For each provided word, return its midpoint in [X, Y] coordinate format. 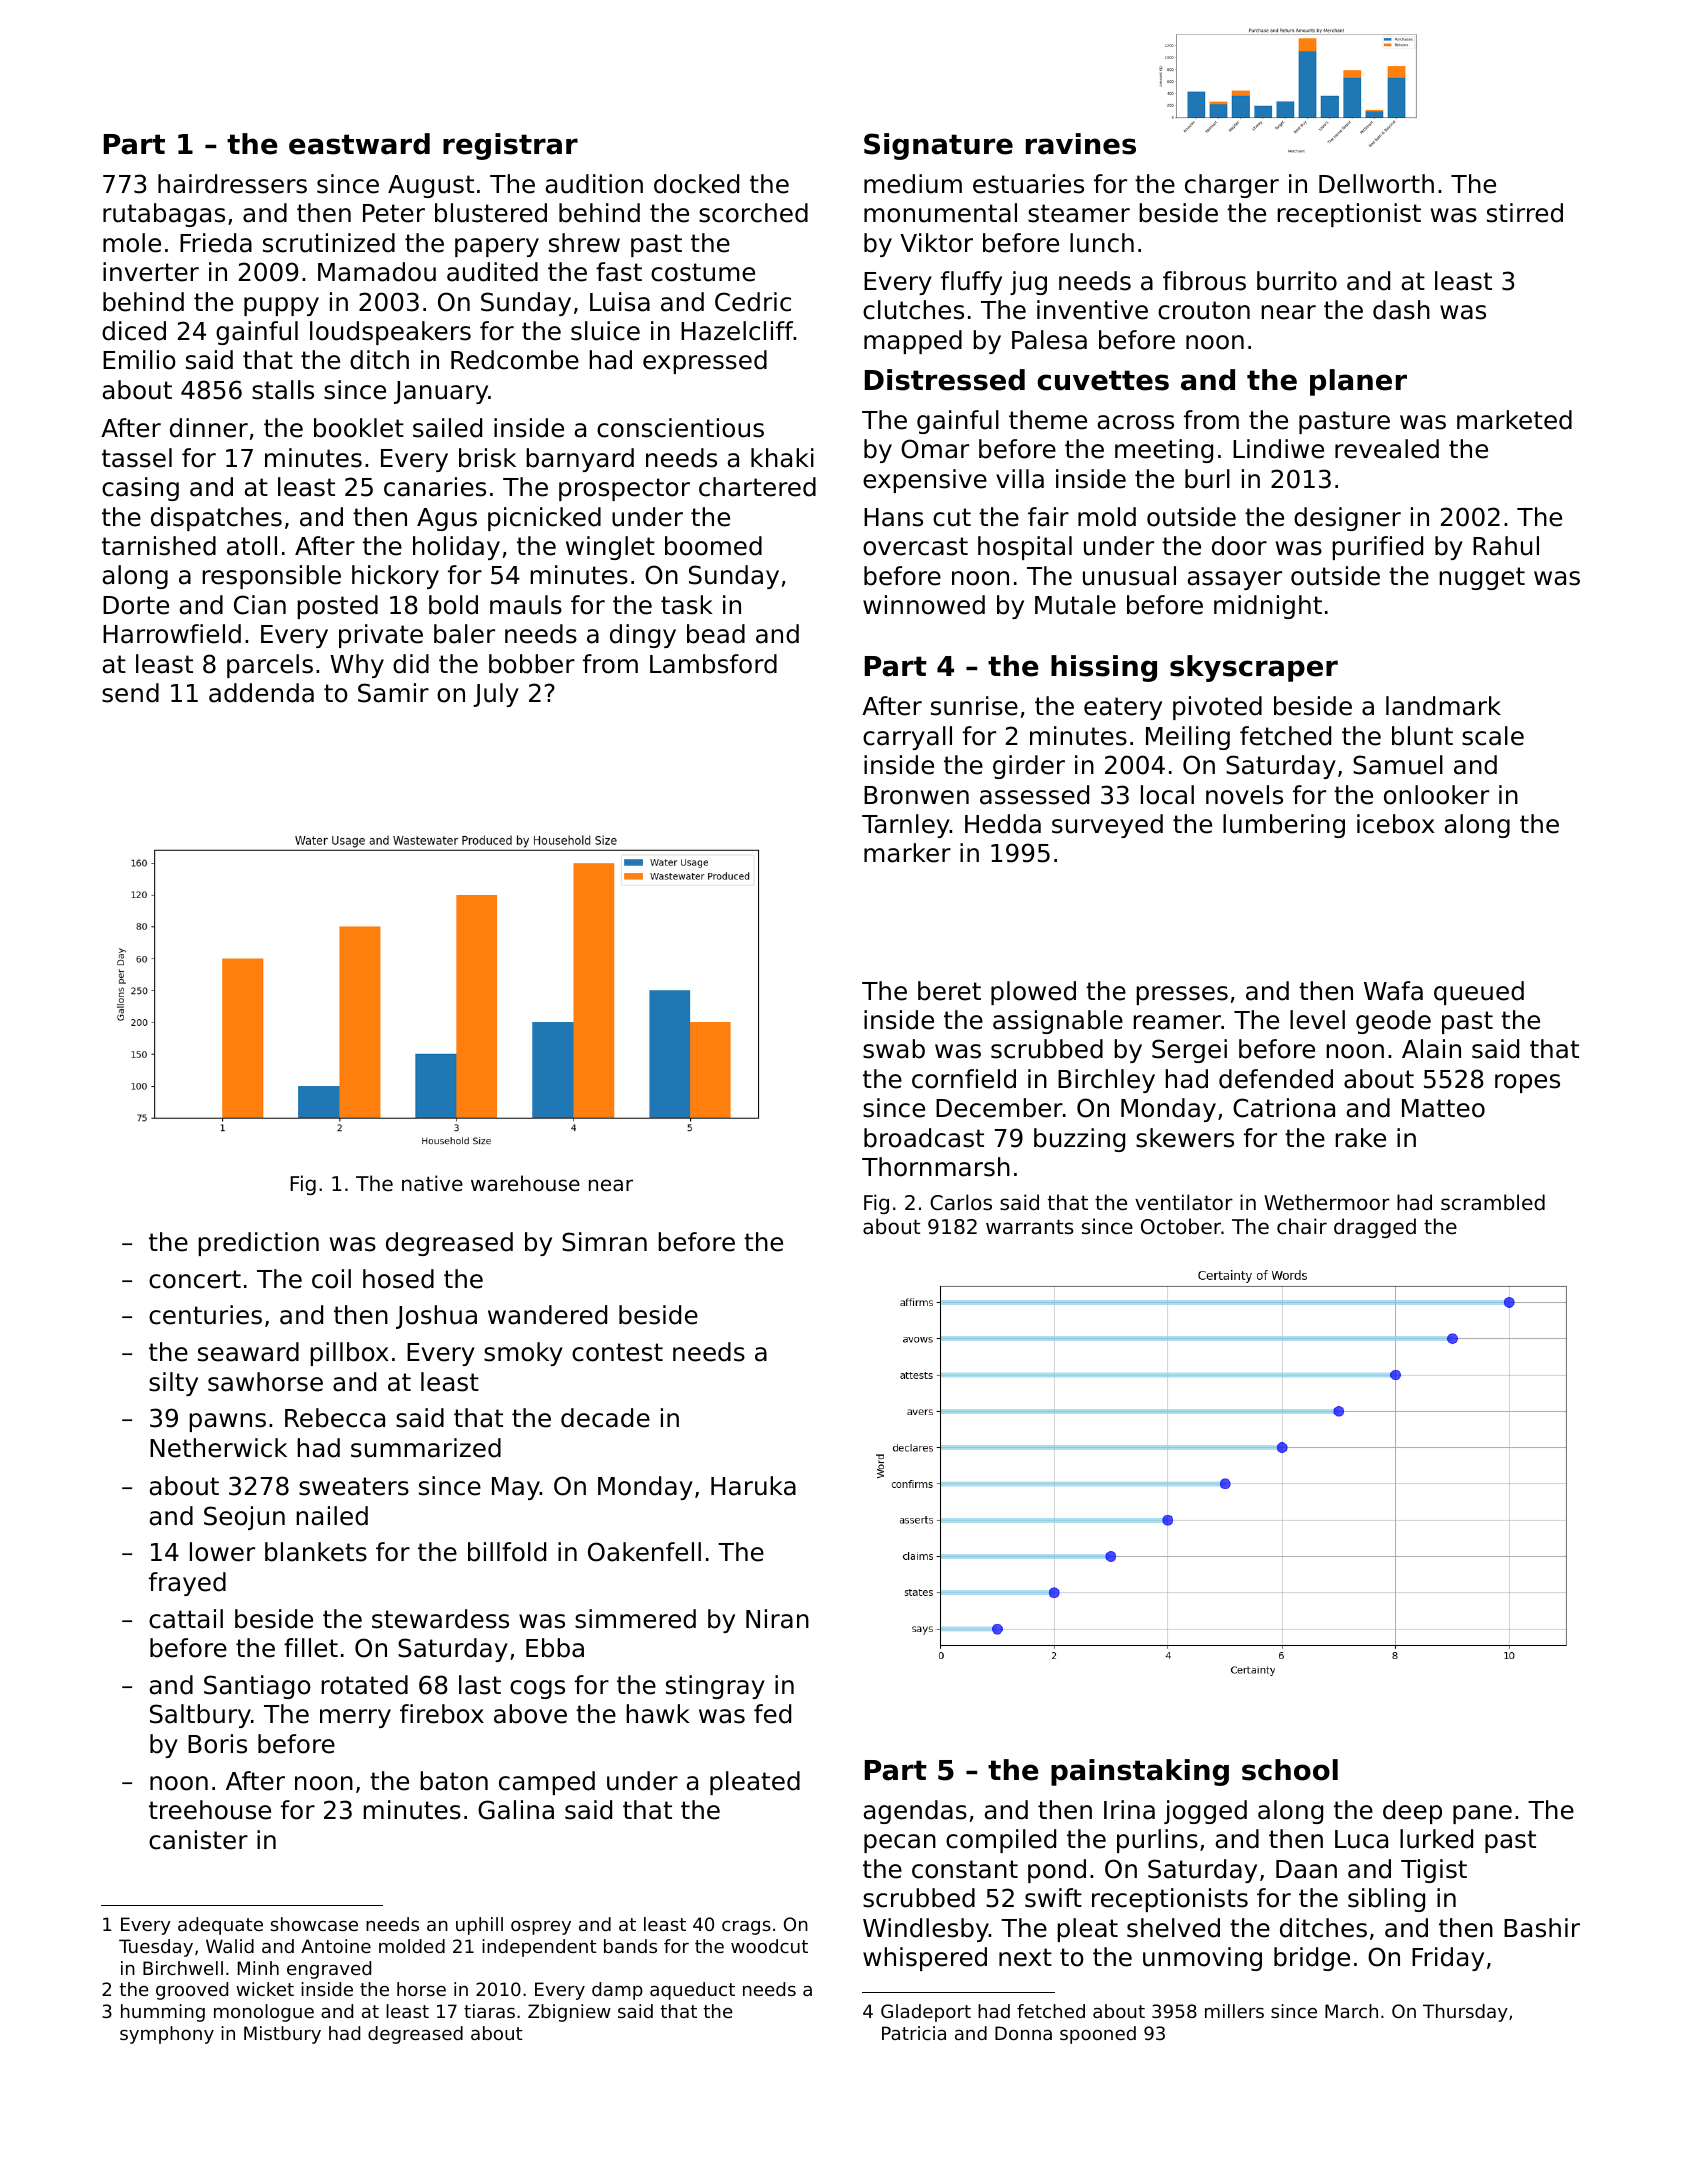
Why [357, 666]
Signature [938, 146]
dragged [1375, 1228]
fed [772, 1714]
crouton [1204, 310]
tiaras [489, 2011]
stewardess [440, 1619]
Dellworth [1376, 184]
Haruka [753, 1486]
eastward [359, 144]
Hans [893, 517]
